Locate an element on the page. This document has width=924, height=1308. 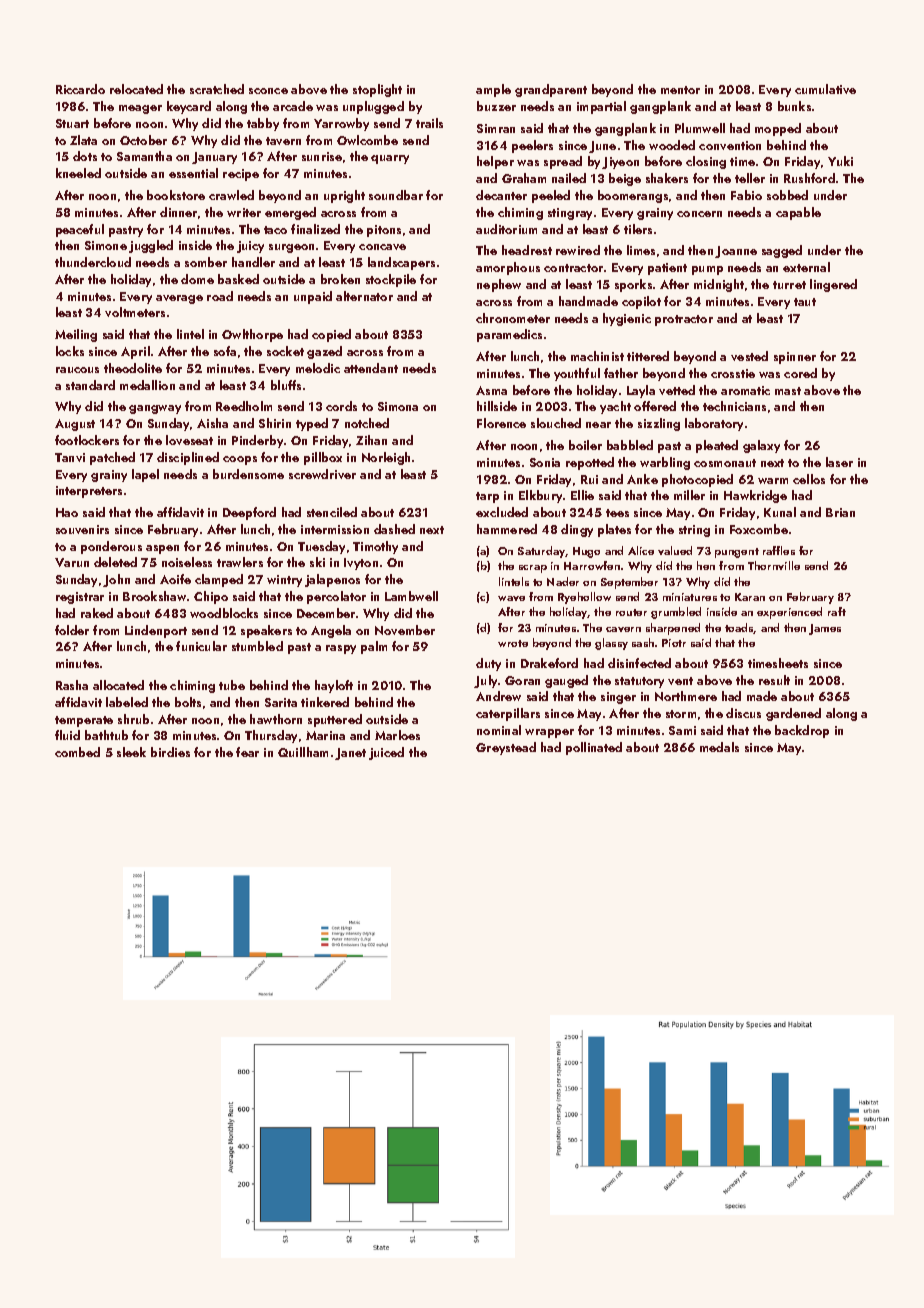
protractor is located at coordinates (684, 320).
